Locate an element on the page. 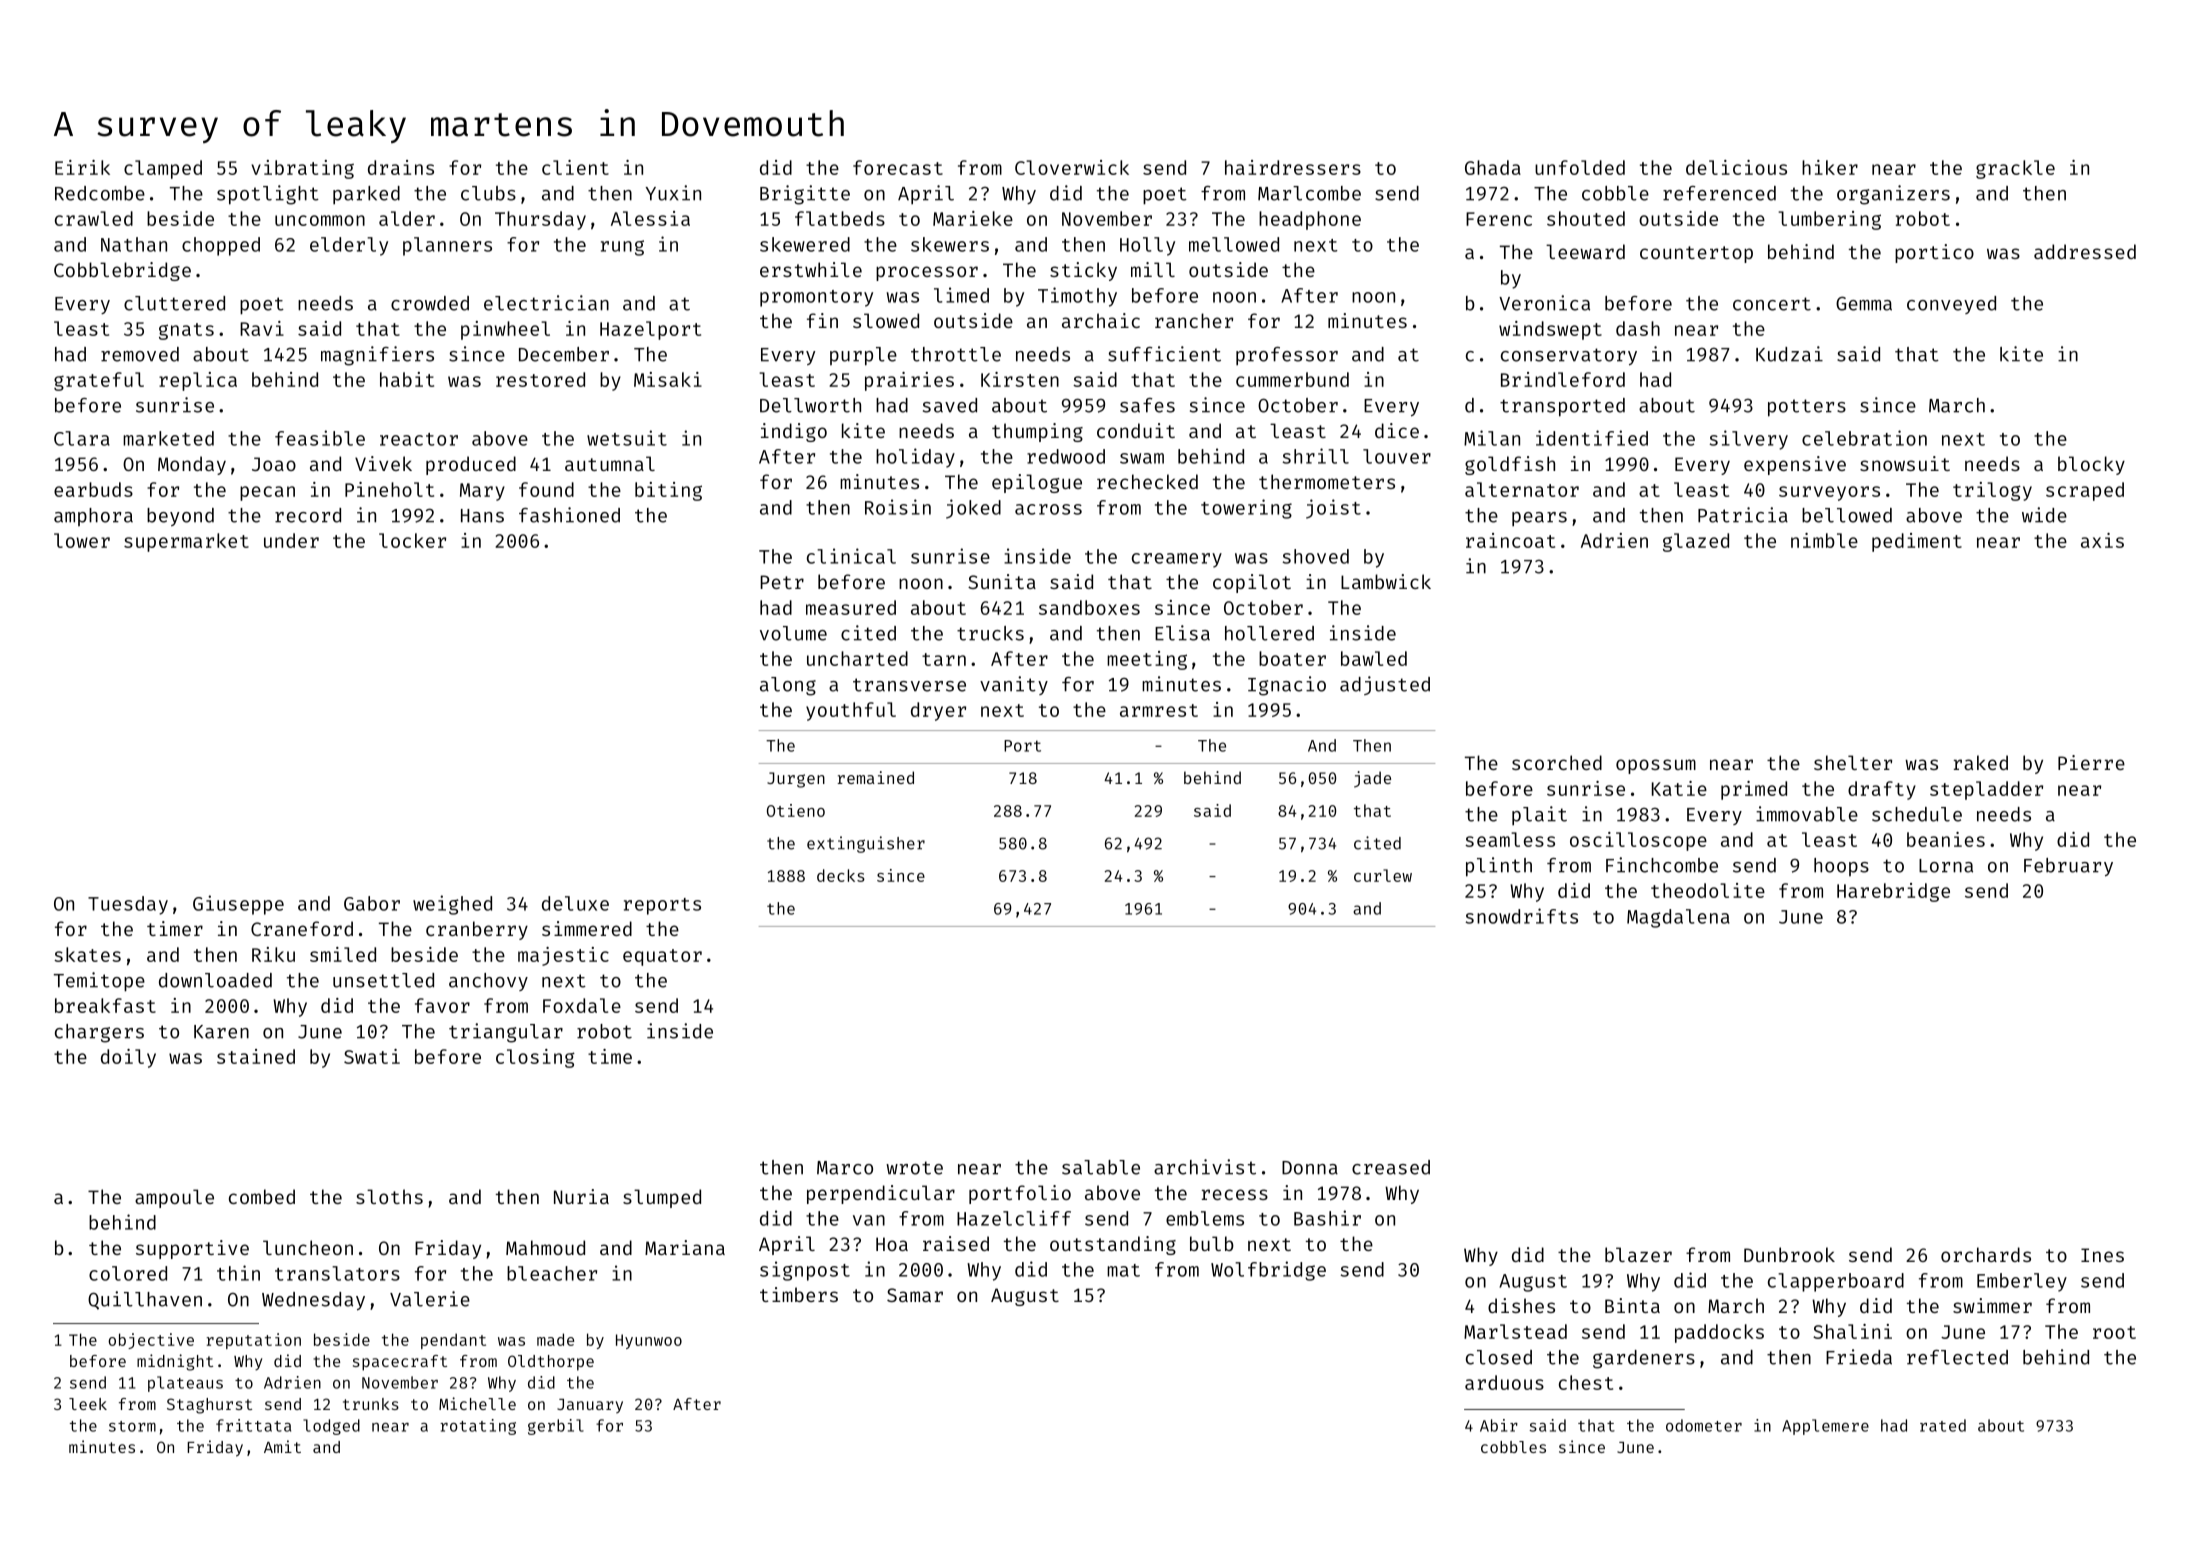 This image has width=2194, height=1552. Binta is located at coordinates (1632, 1305).
